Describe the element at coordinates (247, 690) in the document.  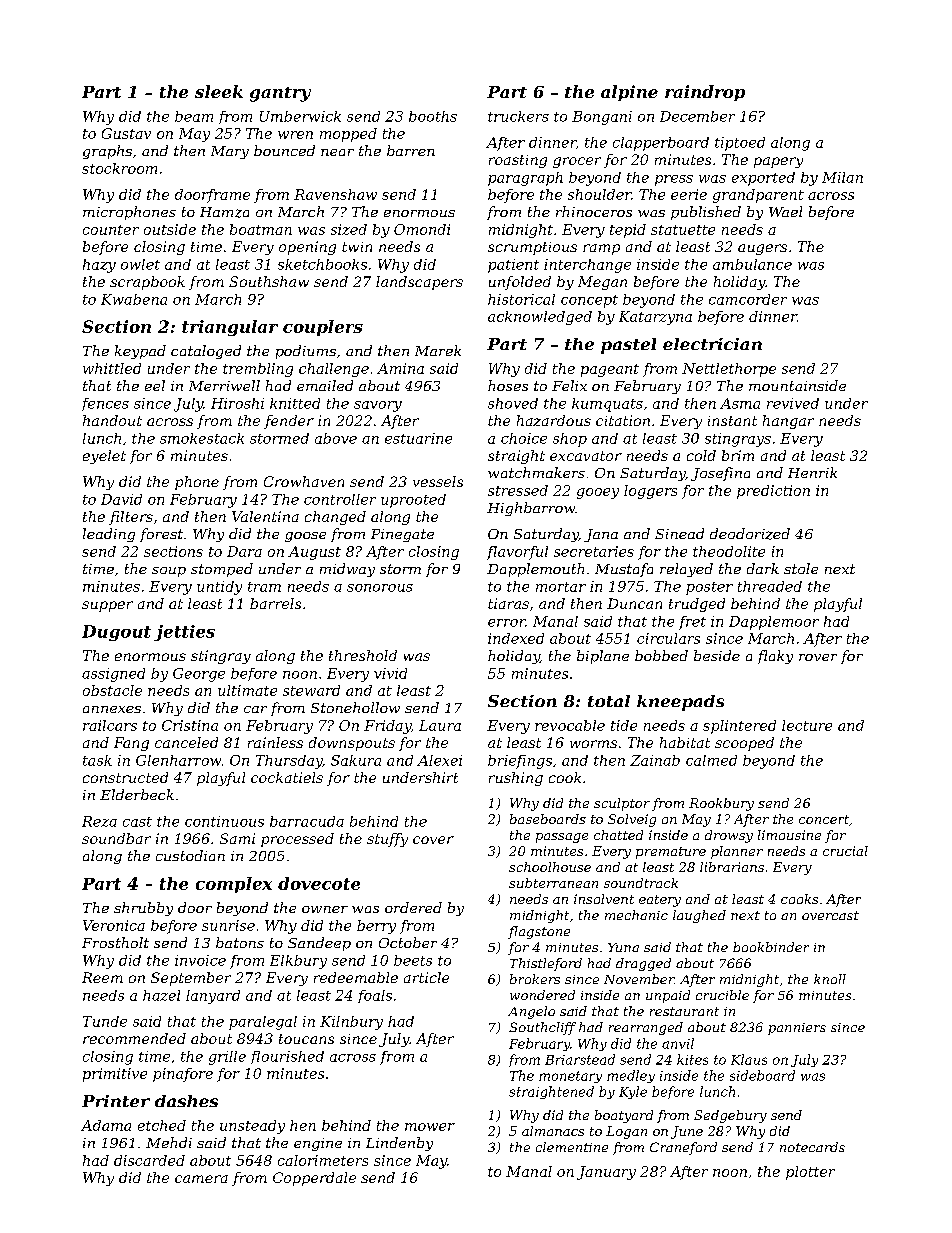
I see `ultimate` at that location.
